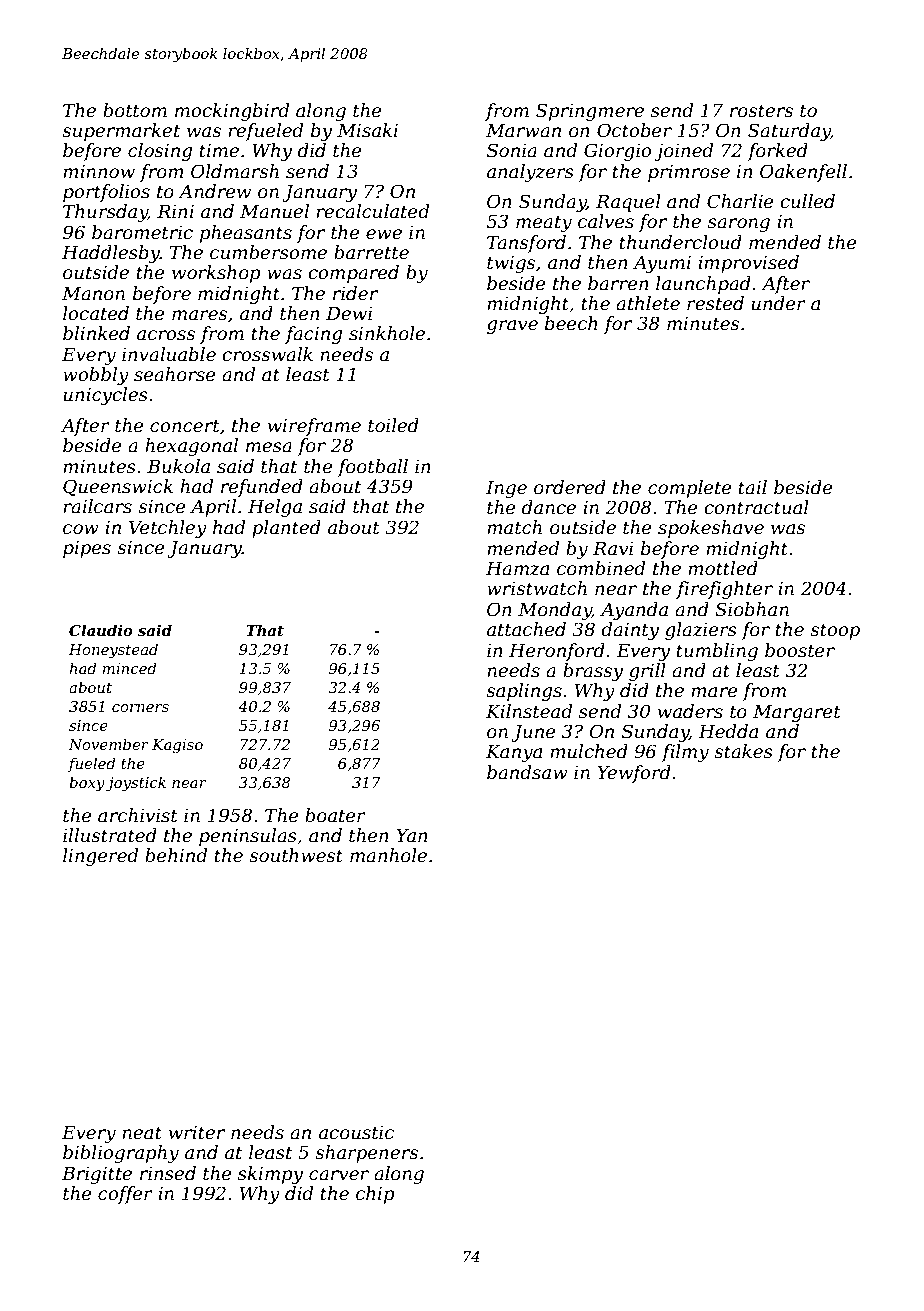  I want to click on Manon, so click(93, 293).
